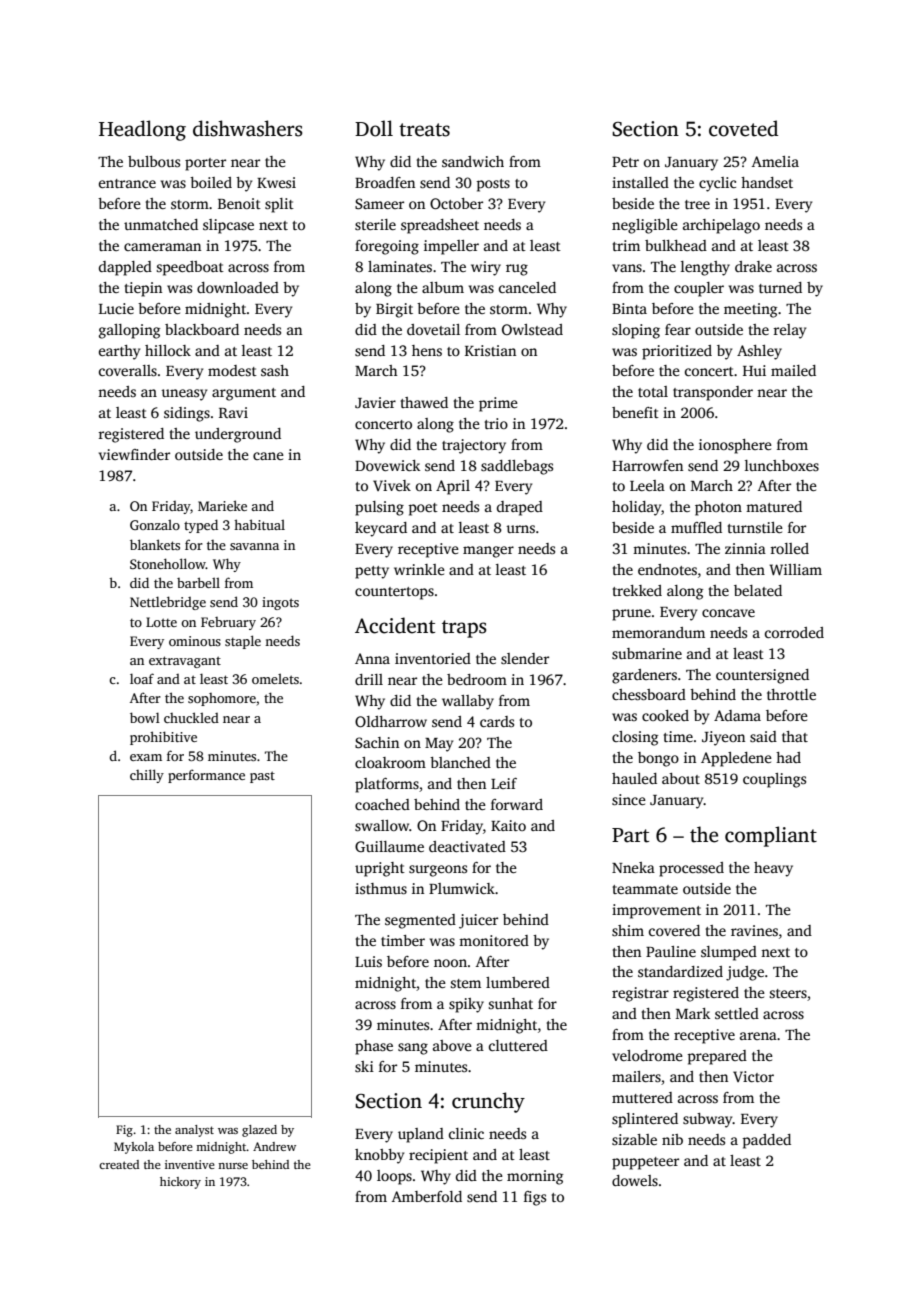  I want to click on Andrew, so click(274, 1146).
